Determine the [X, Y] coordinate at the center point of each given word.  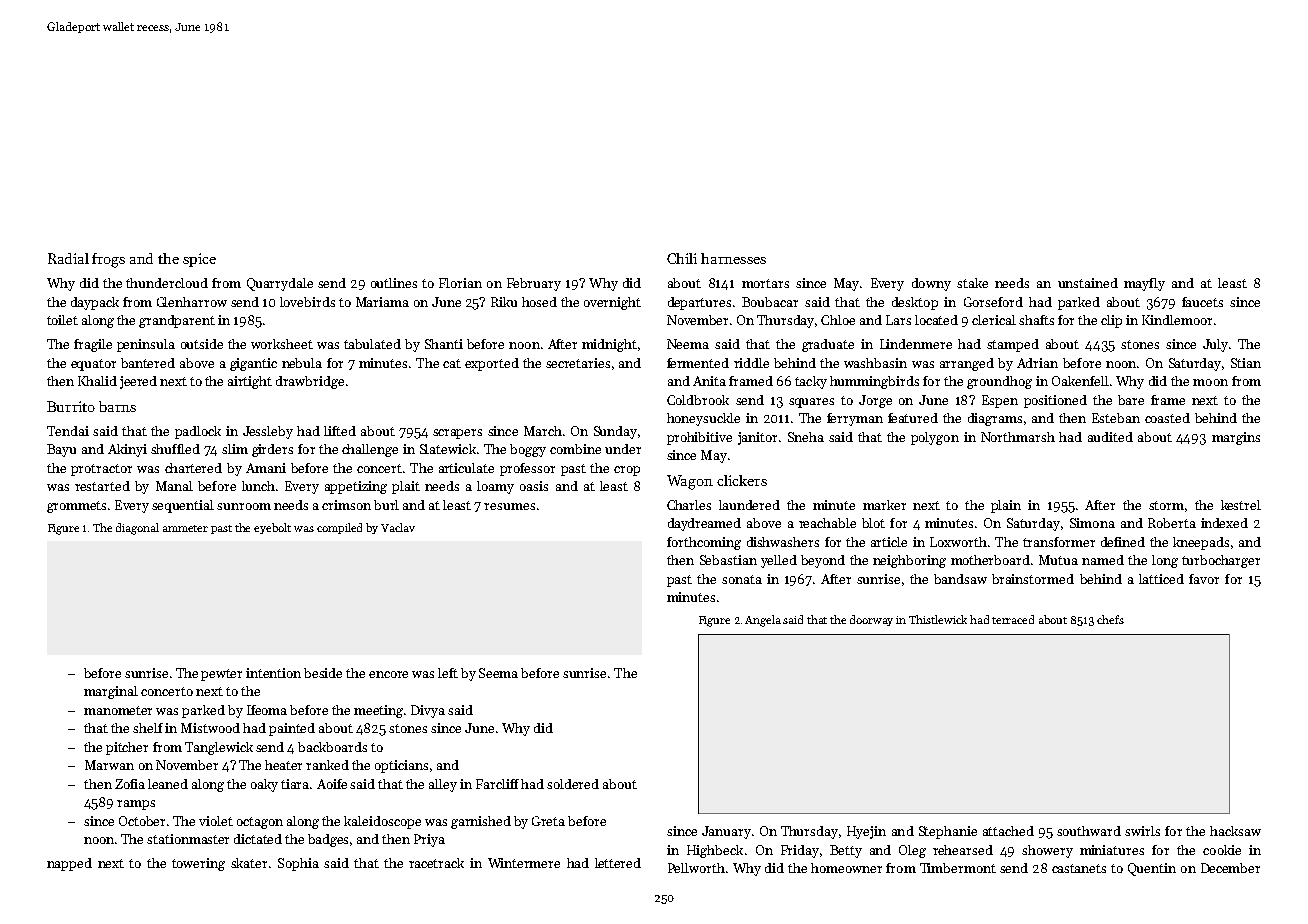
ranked [327, 765]
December [1230, 868]
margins [1236, 438]
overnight [612, 303]
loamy [495, 487]
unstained [1088, 283]
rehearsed [963, 850]
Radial [68, 258]
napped [69, 864]
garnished [481, 822]
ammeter [185, 528]
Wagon [690, 482]
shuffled [175, 449]
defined [1123, 542]
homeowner [846, 868]
